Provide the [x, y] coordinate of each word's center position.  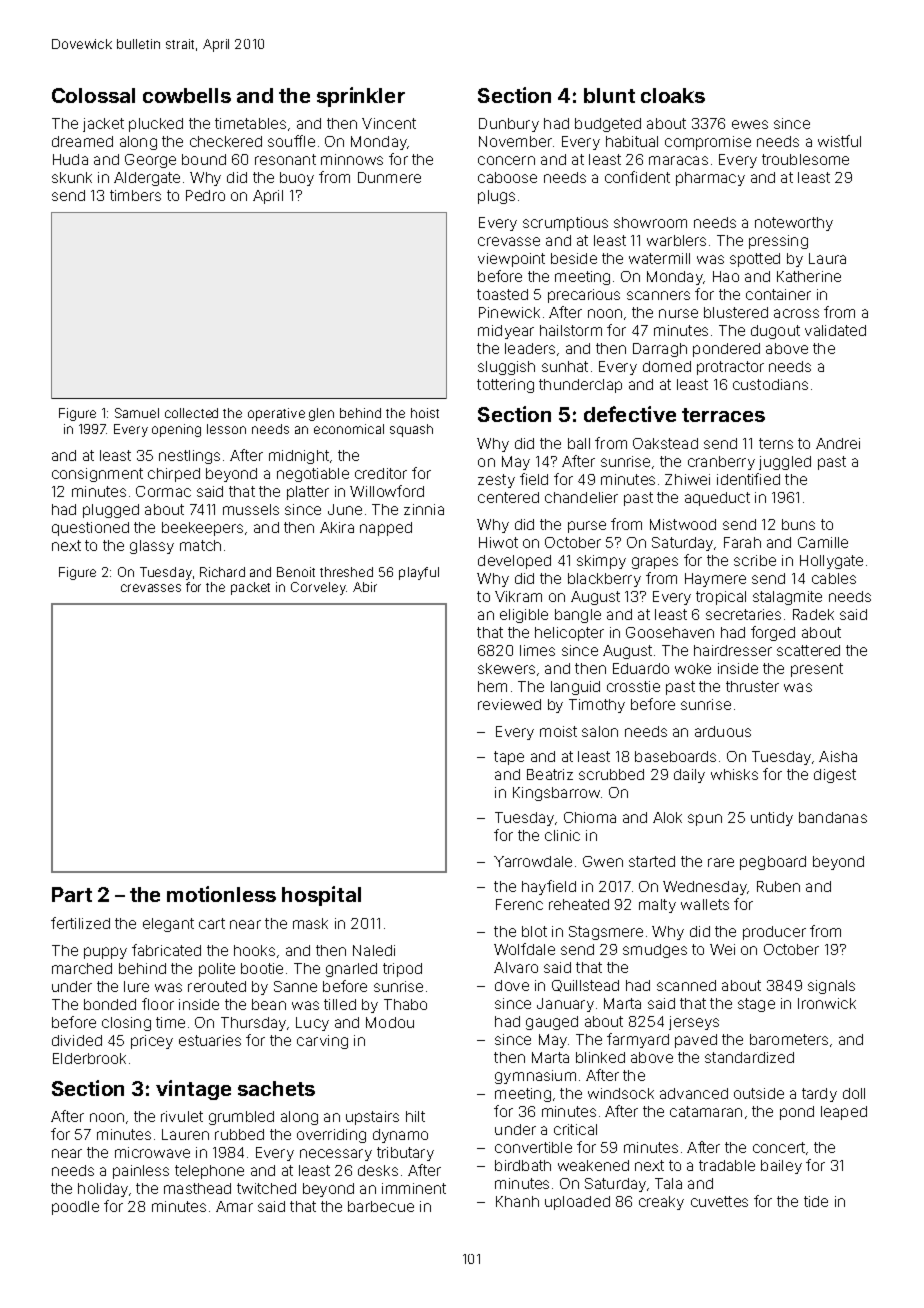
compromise [708, 143]
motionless [221, 894]
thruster [752, 686]
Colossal [93, 95]
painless [141, 1172]
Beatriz [550, 774]
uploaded [577, 1203]
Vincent [389, 123]
